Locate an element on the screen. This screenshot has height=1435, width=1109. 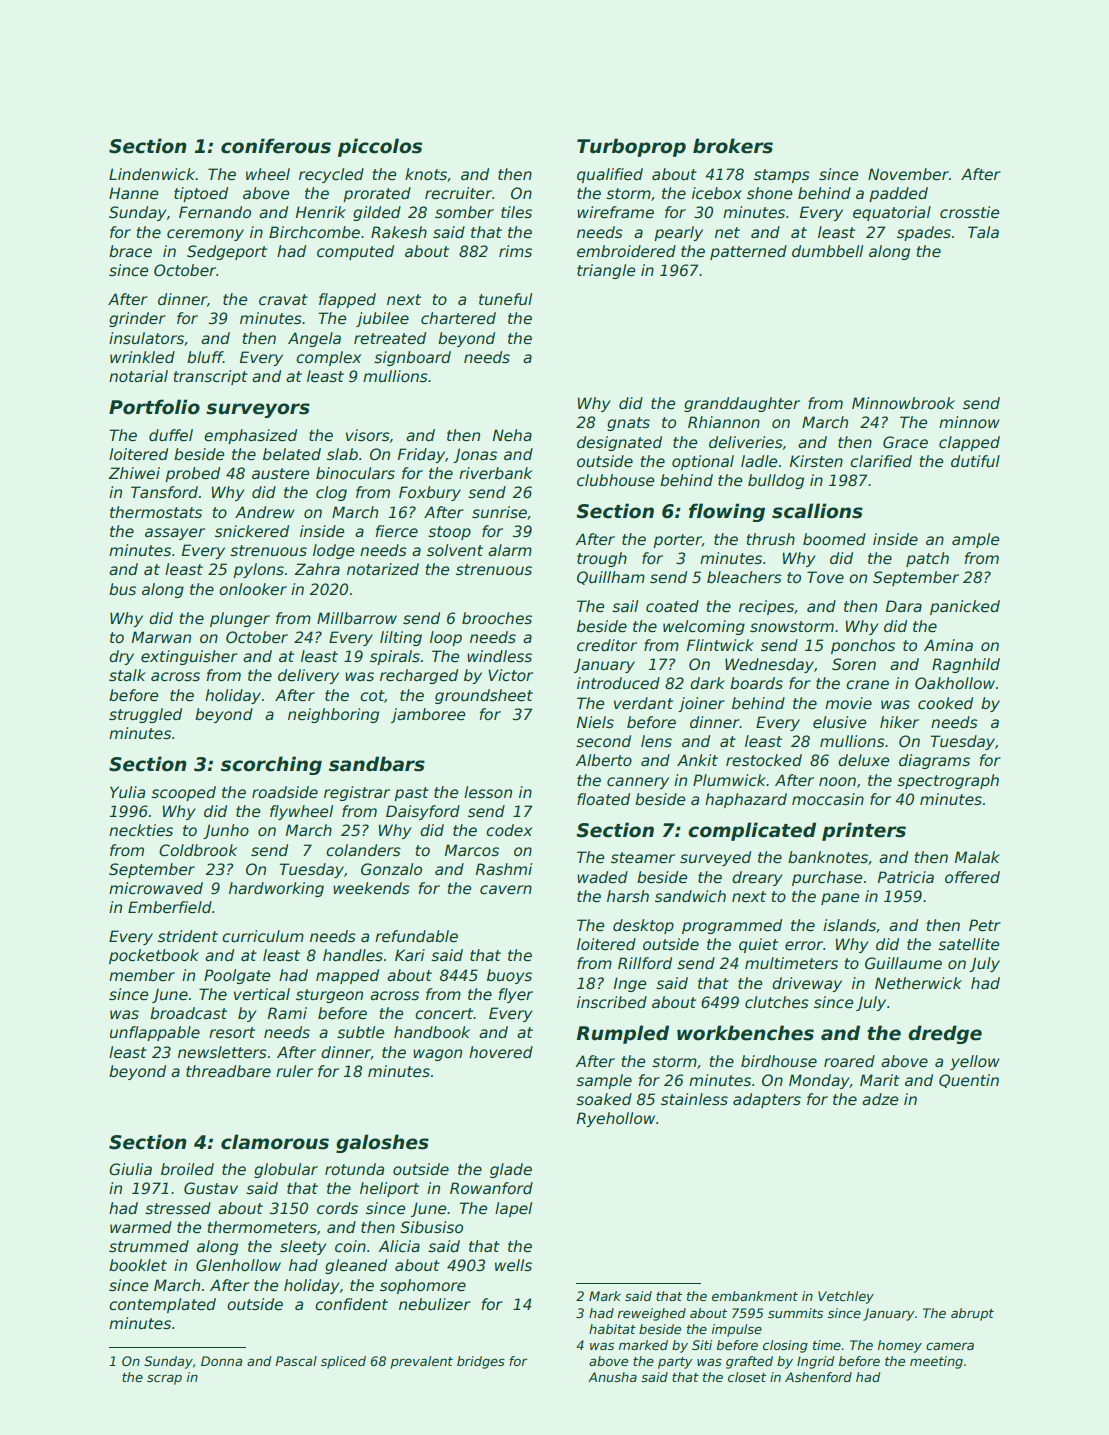
ponchos is located at coordinates (863, 646).
